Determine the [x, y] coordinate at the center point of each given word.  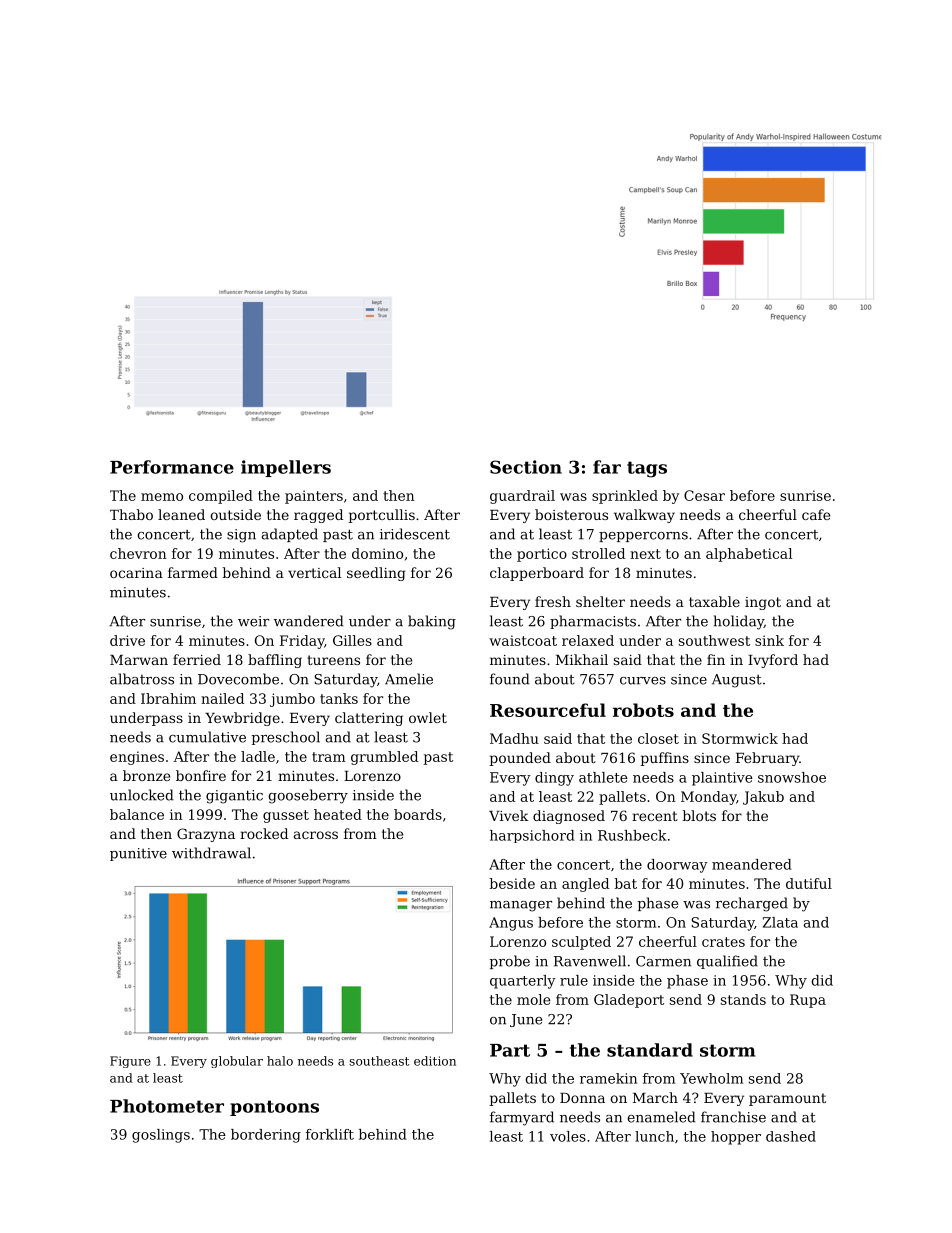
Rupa [808, 1001]
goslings [161, 1136]
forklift [330, 1134]
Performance [172, 467]
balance [137, 814]
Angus [511, 924]
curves [643, 681]
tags [647, 469]
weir [253, 621]
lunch [654, 1136]
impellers [286, 468]
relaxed [588, 640]
